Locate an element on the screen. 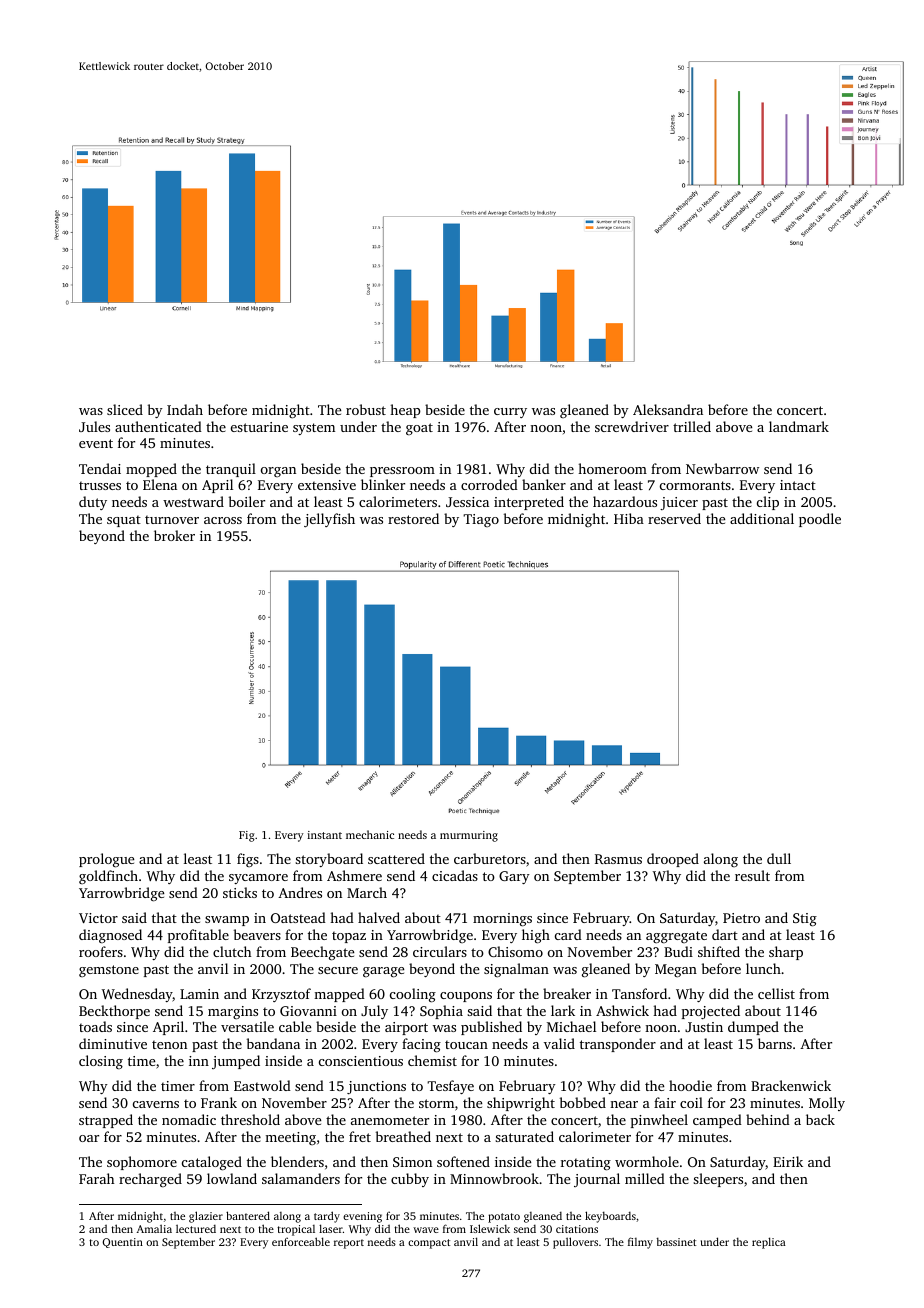  reserved is located at coordinates (674, 518).
